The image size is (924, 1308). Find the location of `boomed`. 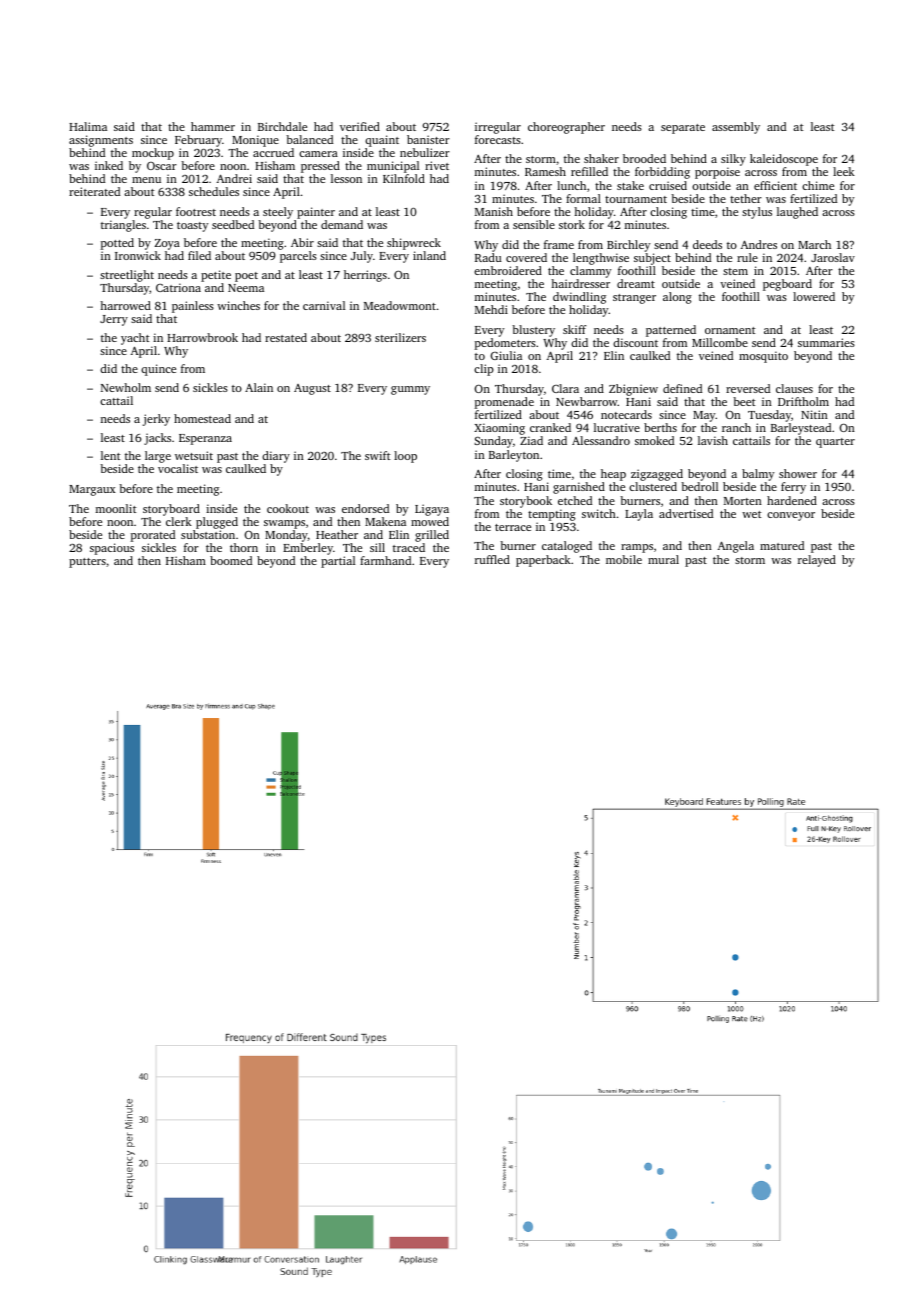

boomed is located at coordinates (231, 560).
